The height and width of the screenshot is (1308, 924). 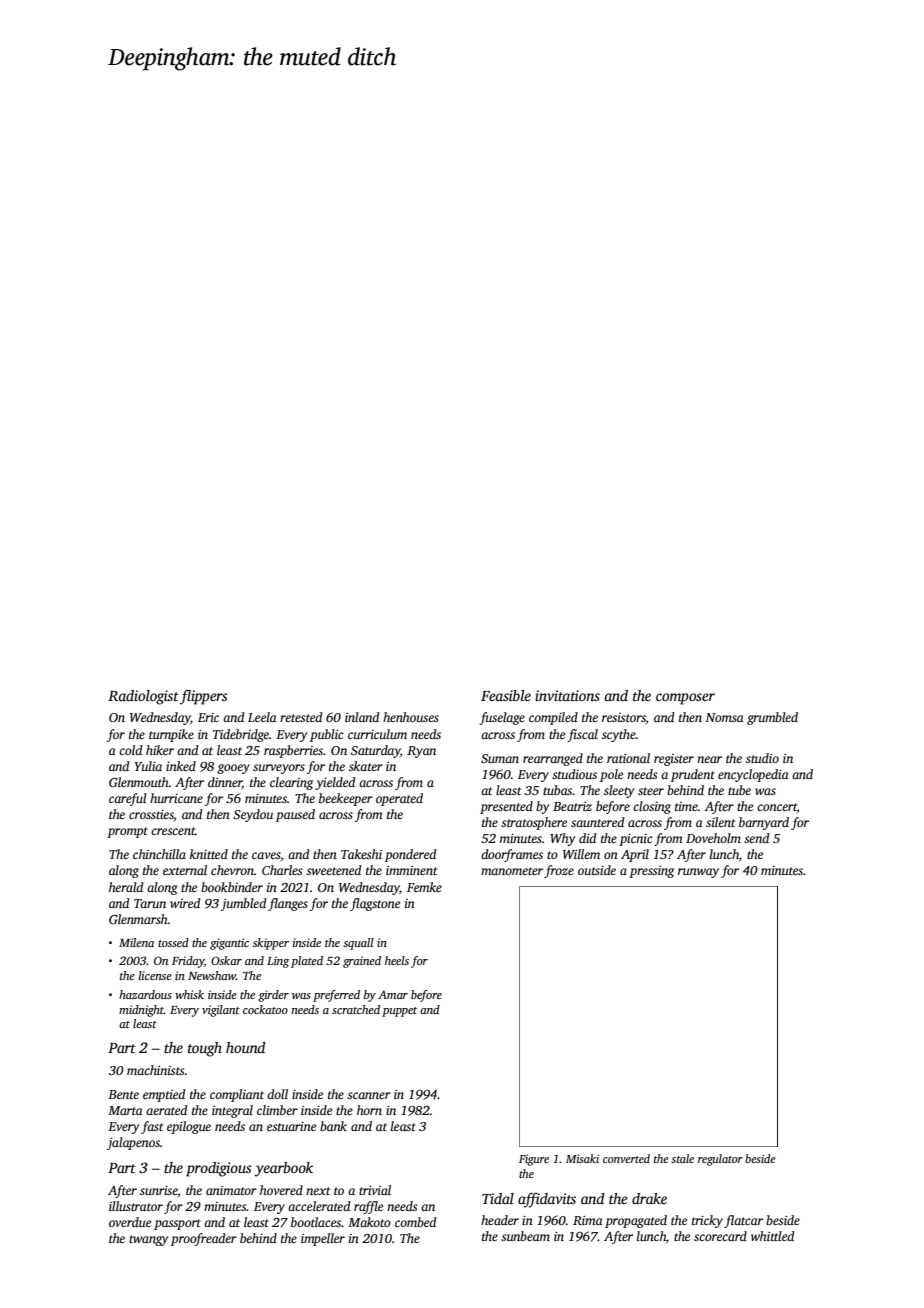 What do you see at coordinates (173, 831) in the screenshot?
I see `crescent` at bounding box center [173, 831].
